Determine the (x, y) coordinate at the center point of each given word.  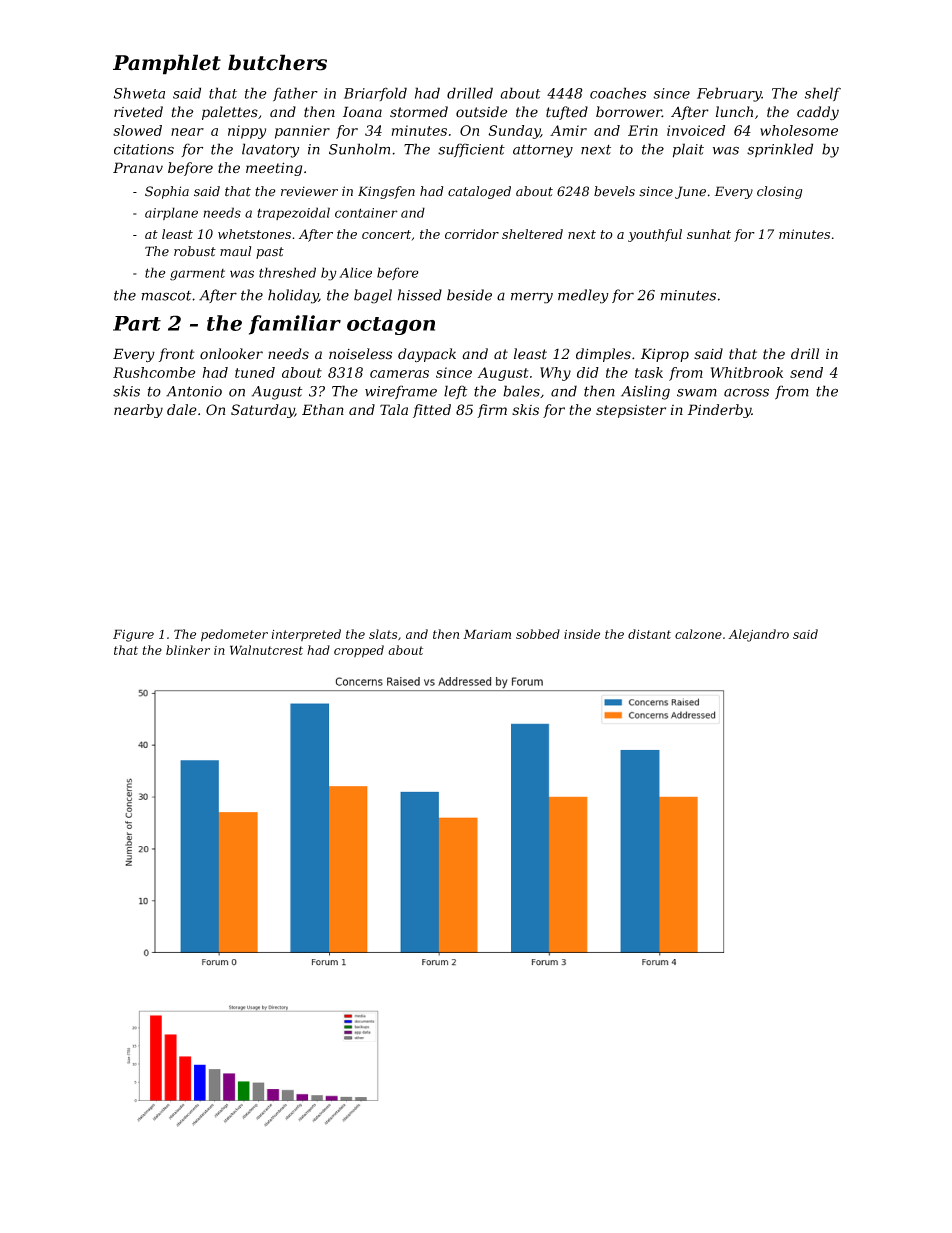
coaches (618, 93)
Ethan (323, 409)
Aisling (645, 392)
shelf (823, 94)
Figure (133, 635)
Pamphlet (167, 64)
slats (383, 634)
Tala (394, 409)
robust (195, 251)
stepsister (631, 411)
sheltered (532, 234)
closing (779, 192)
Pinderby (719, 411)
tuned (255, 372)
